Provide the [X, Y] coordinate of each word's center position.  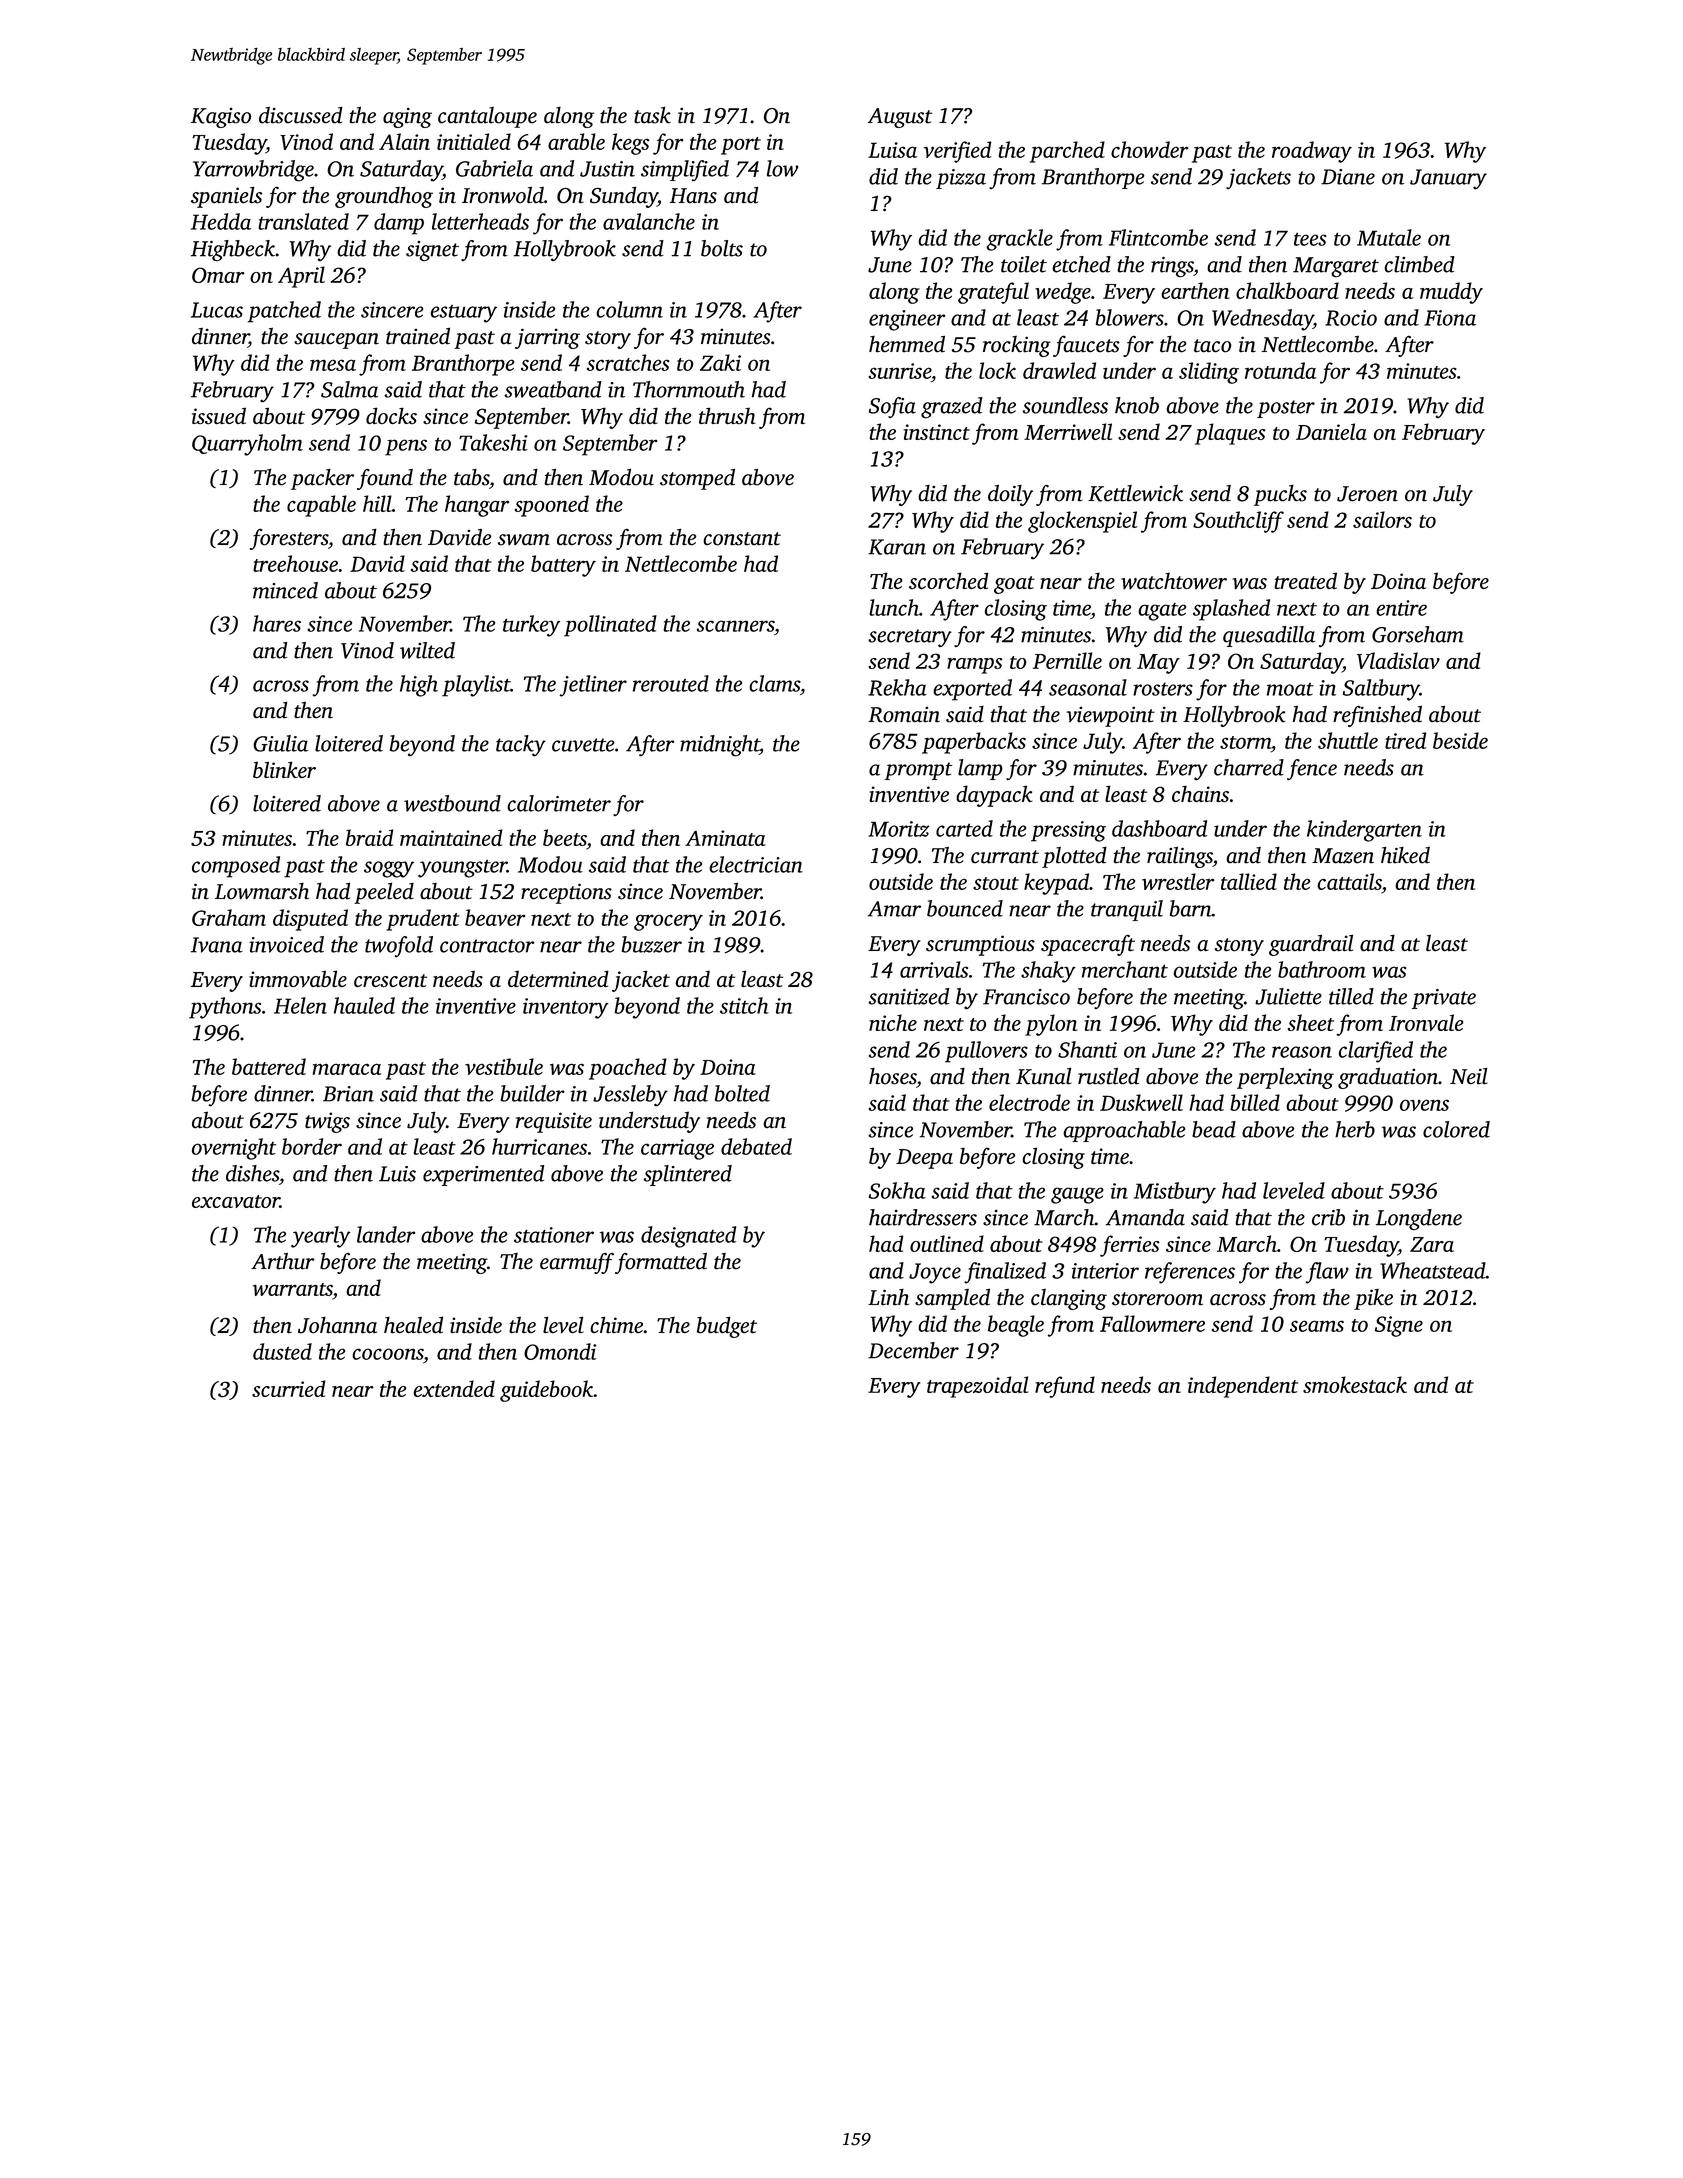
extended [454, 1388]
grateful [993, 293]
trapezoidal [978, 1387]
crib [1328, 1217]
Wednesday [1262, 320]
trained [418, 336]
